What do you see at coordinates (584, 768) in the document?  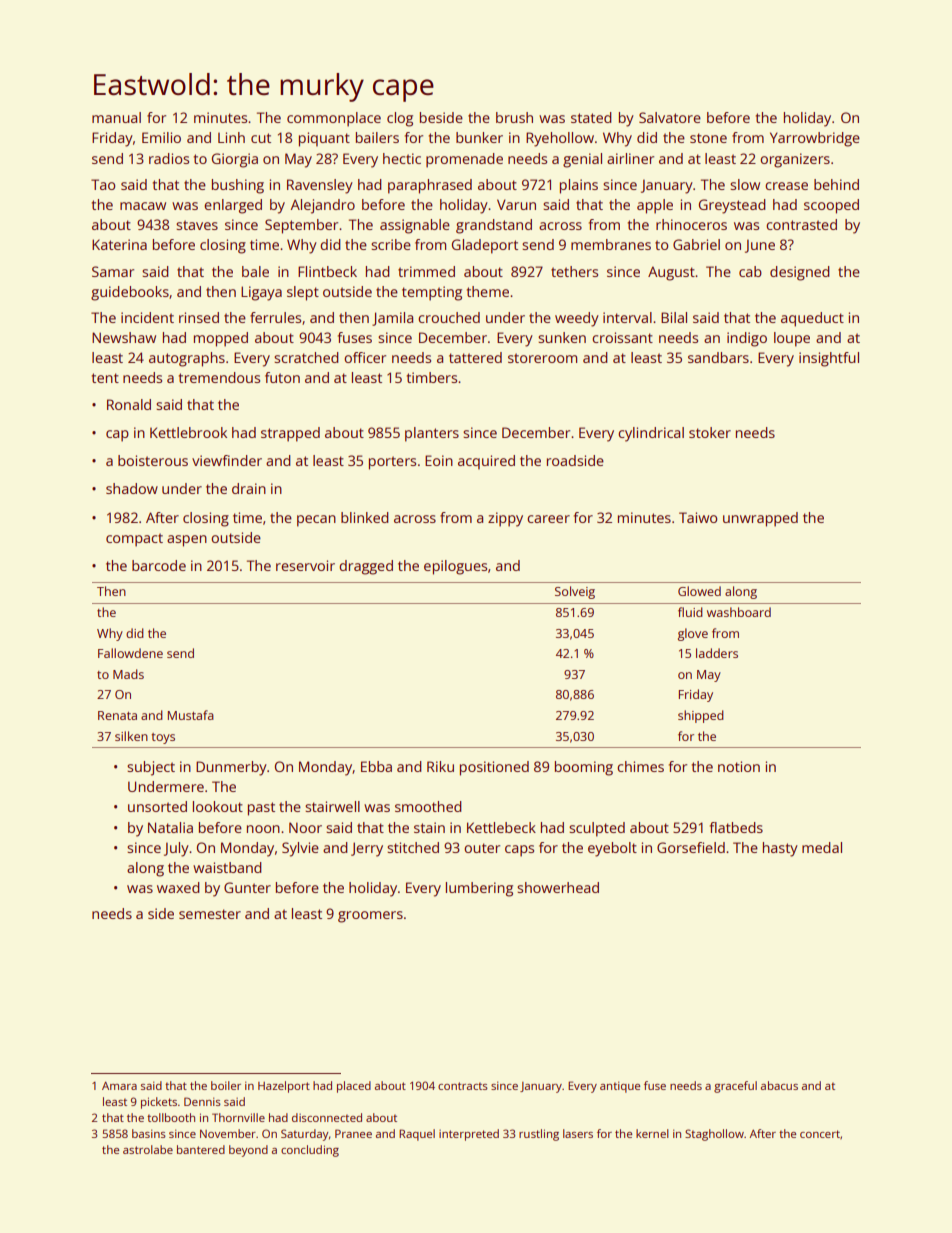 I see `booming` at bounding box center [584, 768].
